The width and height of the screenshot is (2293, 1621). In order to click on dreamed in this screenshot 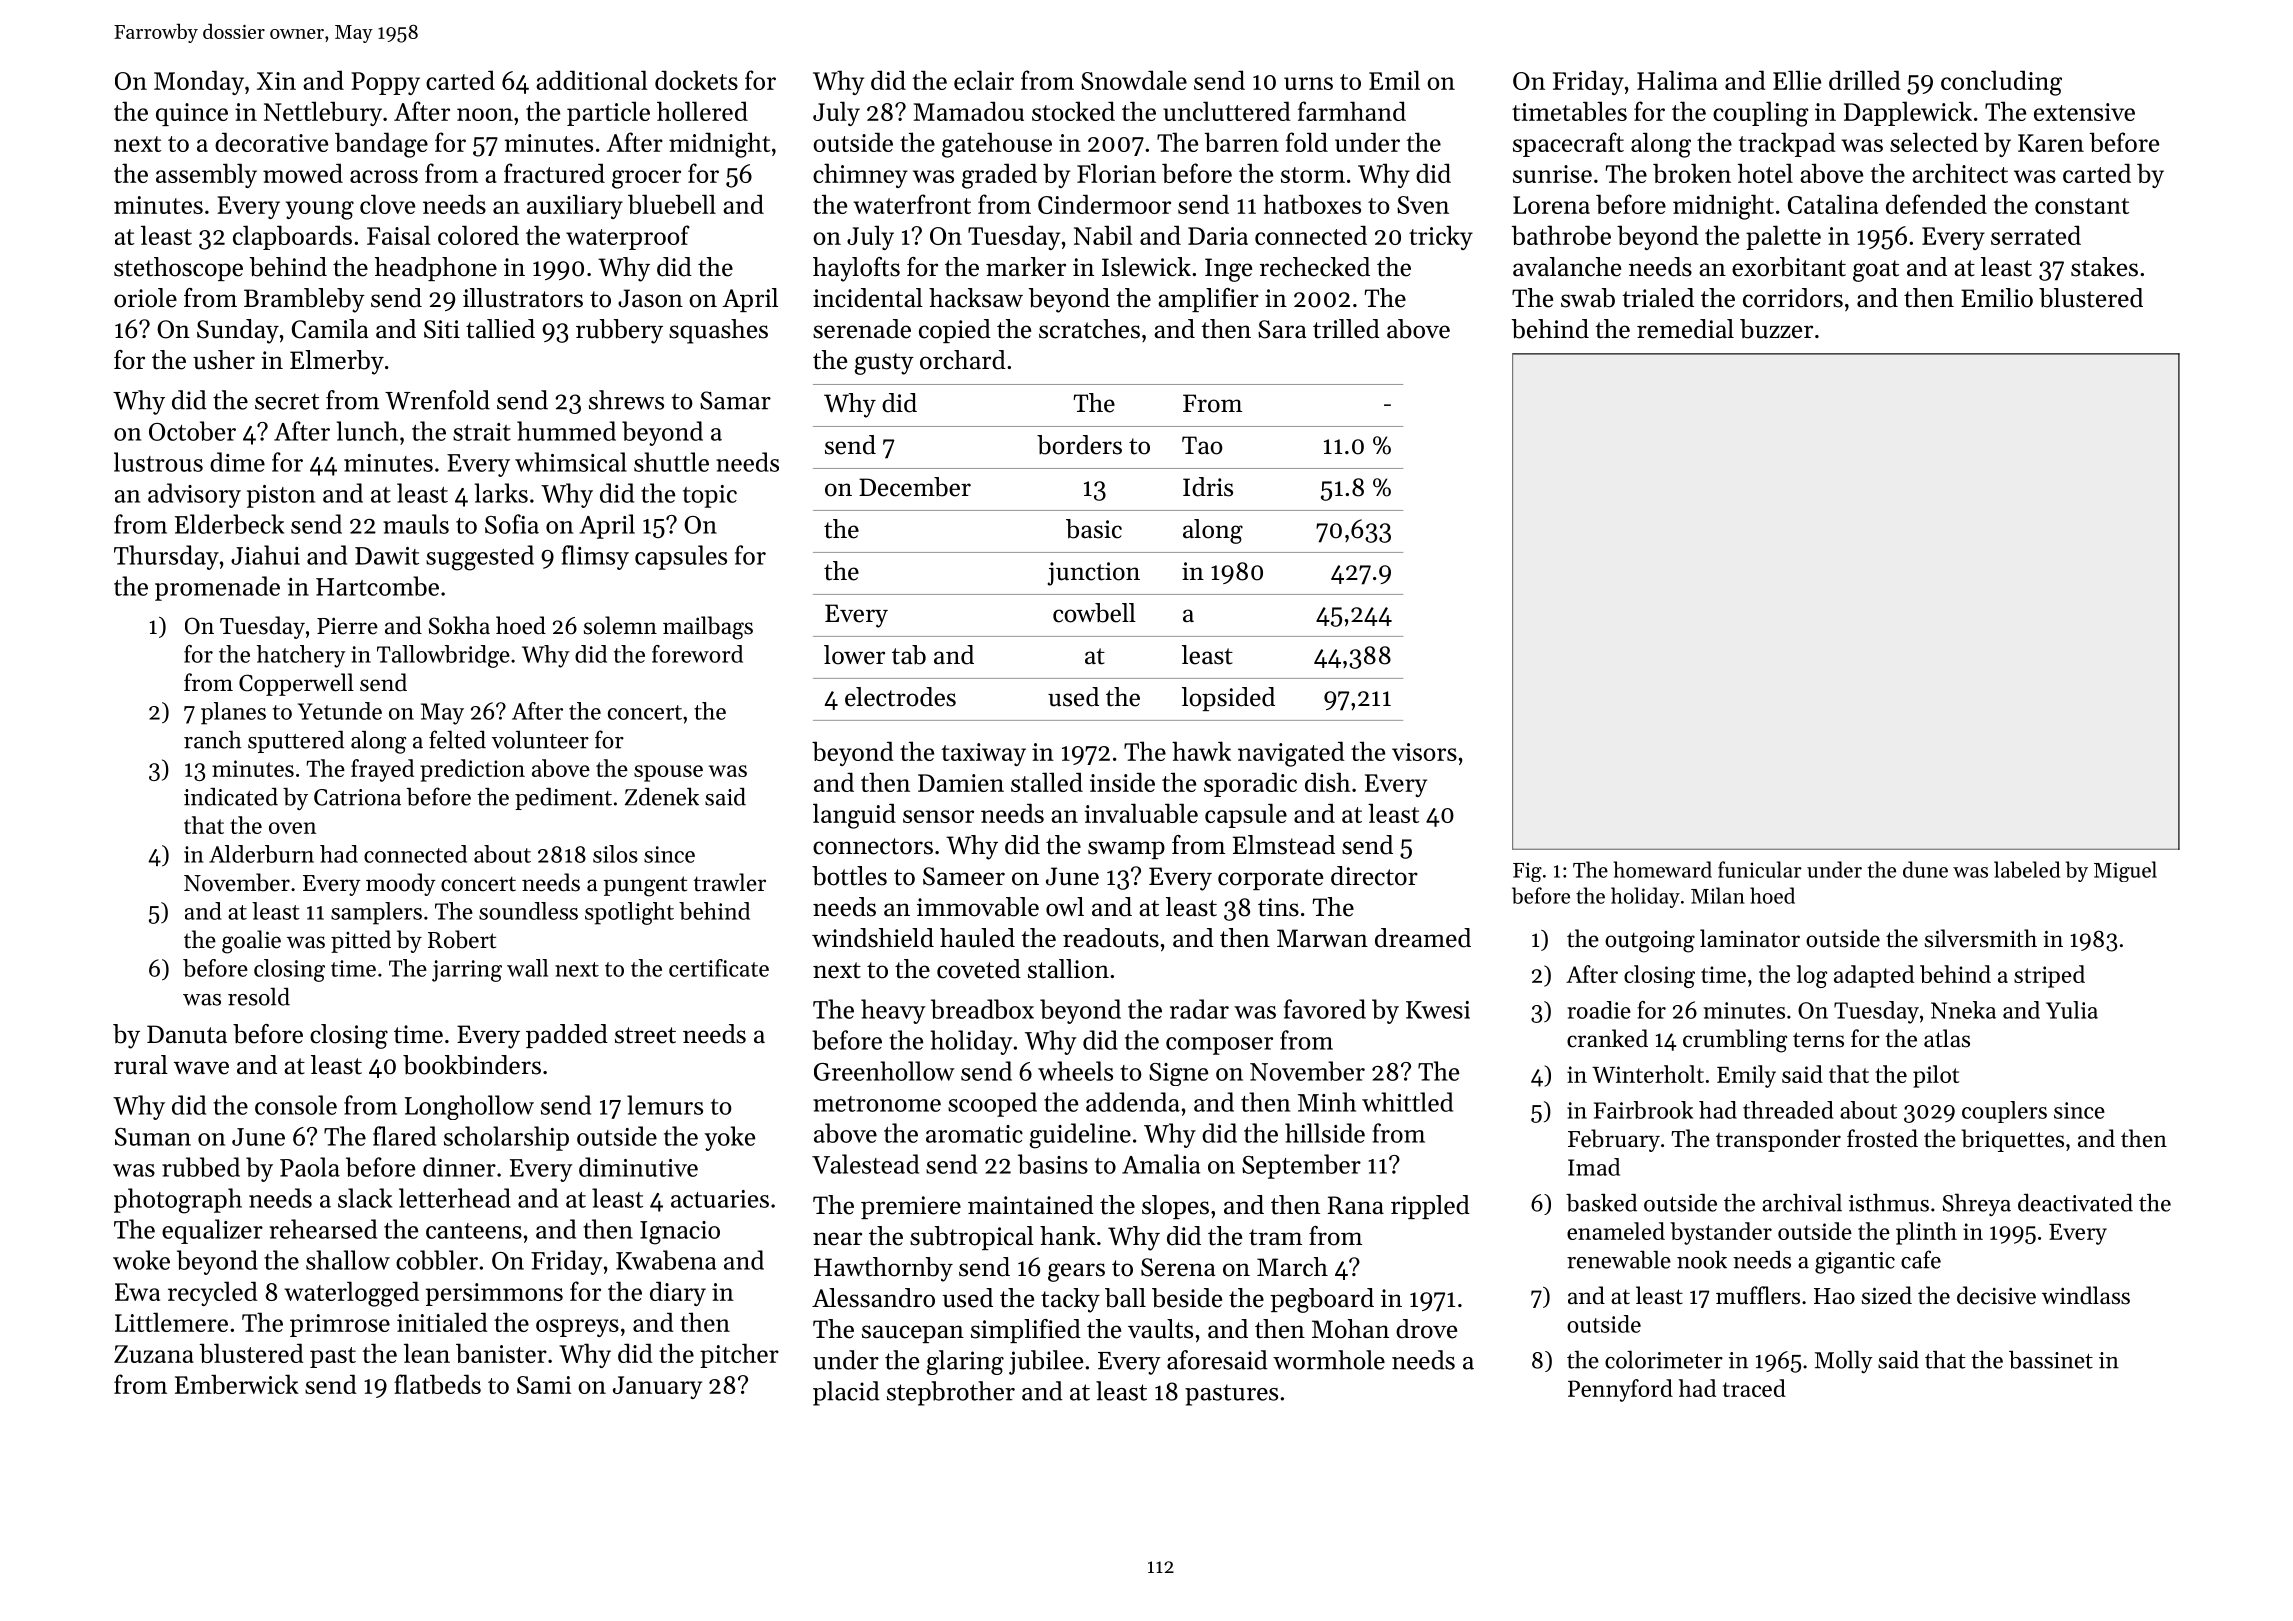, I will do `click(1423, 938)`.
